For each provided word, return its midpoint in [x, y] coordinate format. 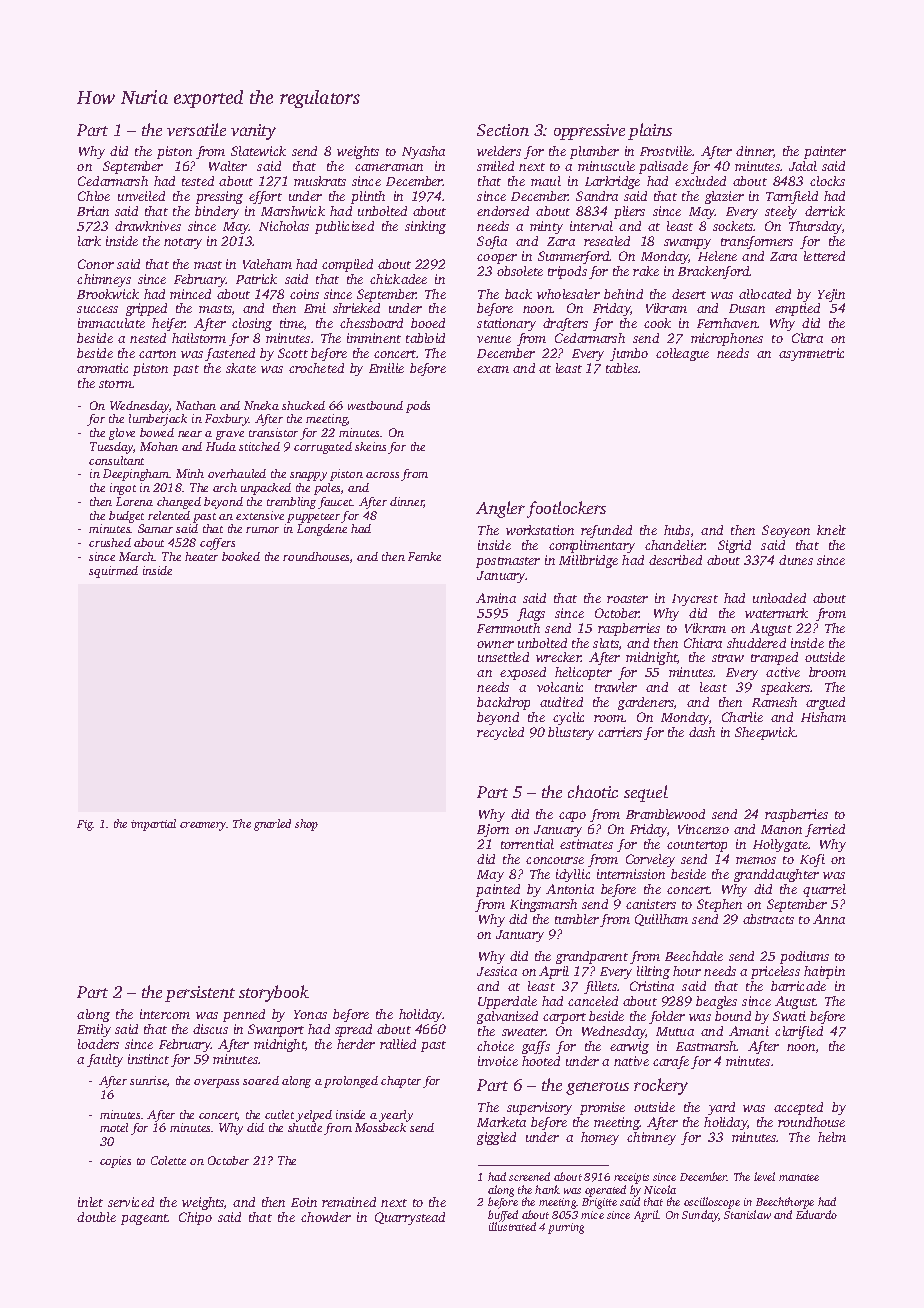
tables [622, 368]
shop [306, 825]
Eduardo [816, 1214]
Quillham [661, 920]
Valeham [267, 264]
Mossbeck [380, 1127]
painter [825, 152]
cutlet [279, 1114]
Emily [94, 1030]
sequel [646, 793]
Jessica [497, 971]
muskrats [320, 181]
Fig [85, 825]
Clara [807, 338]
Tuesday [112, 448]
